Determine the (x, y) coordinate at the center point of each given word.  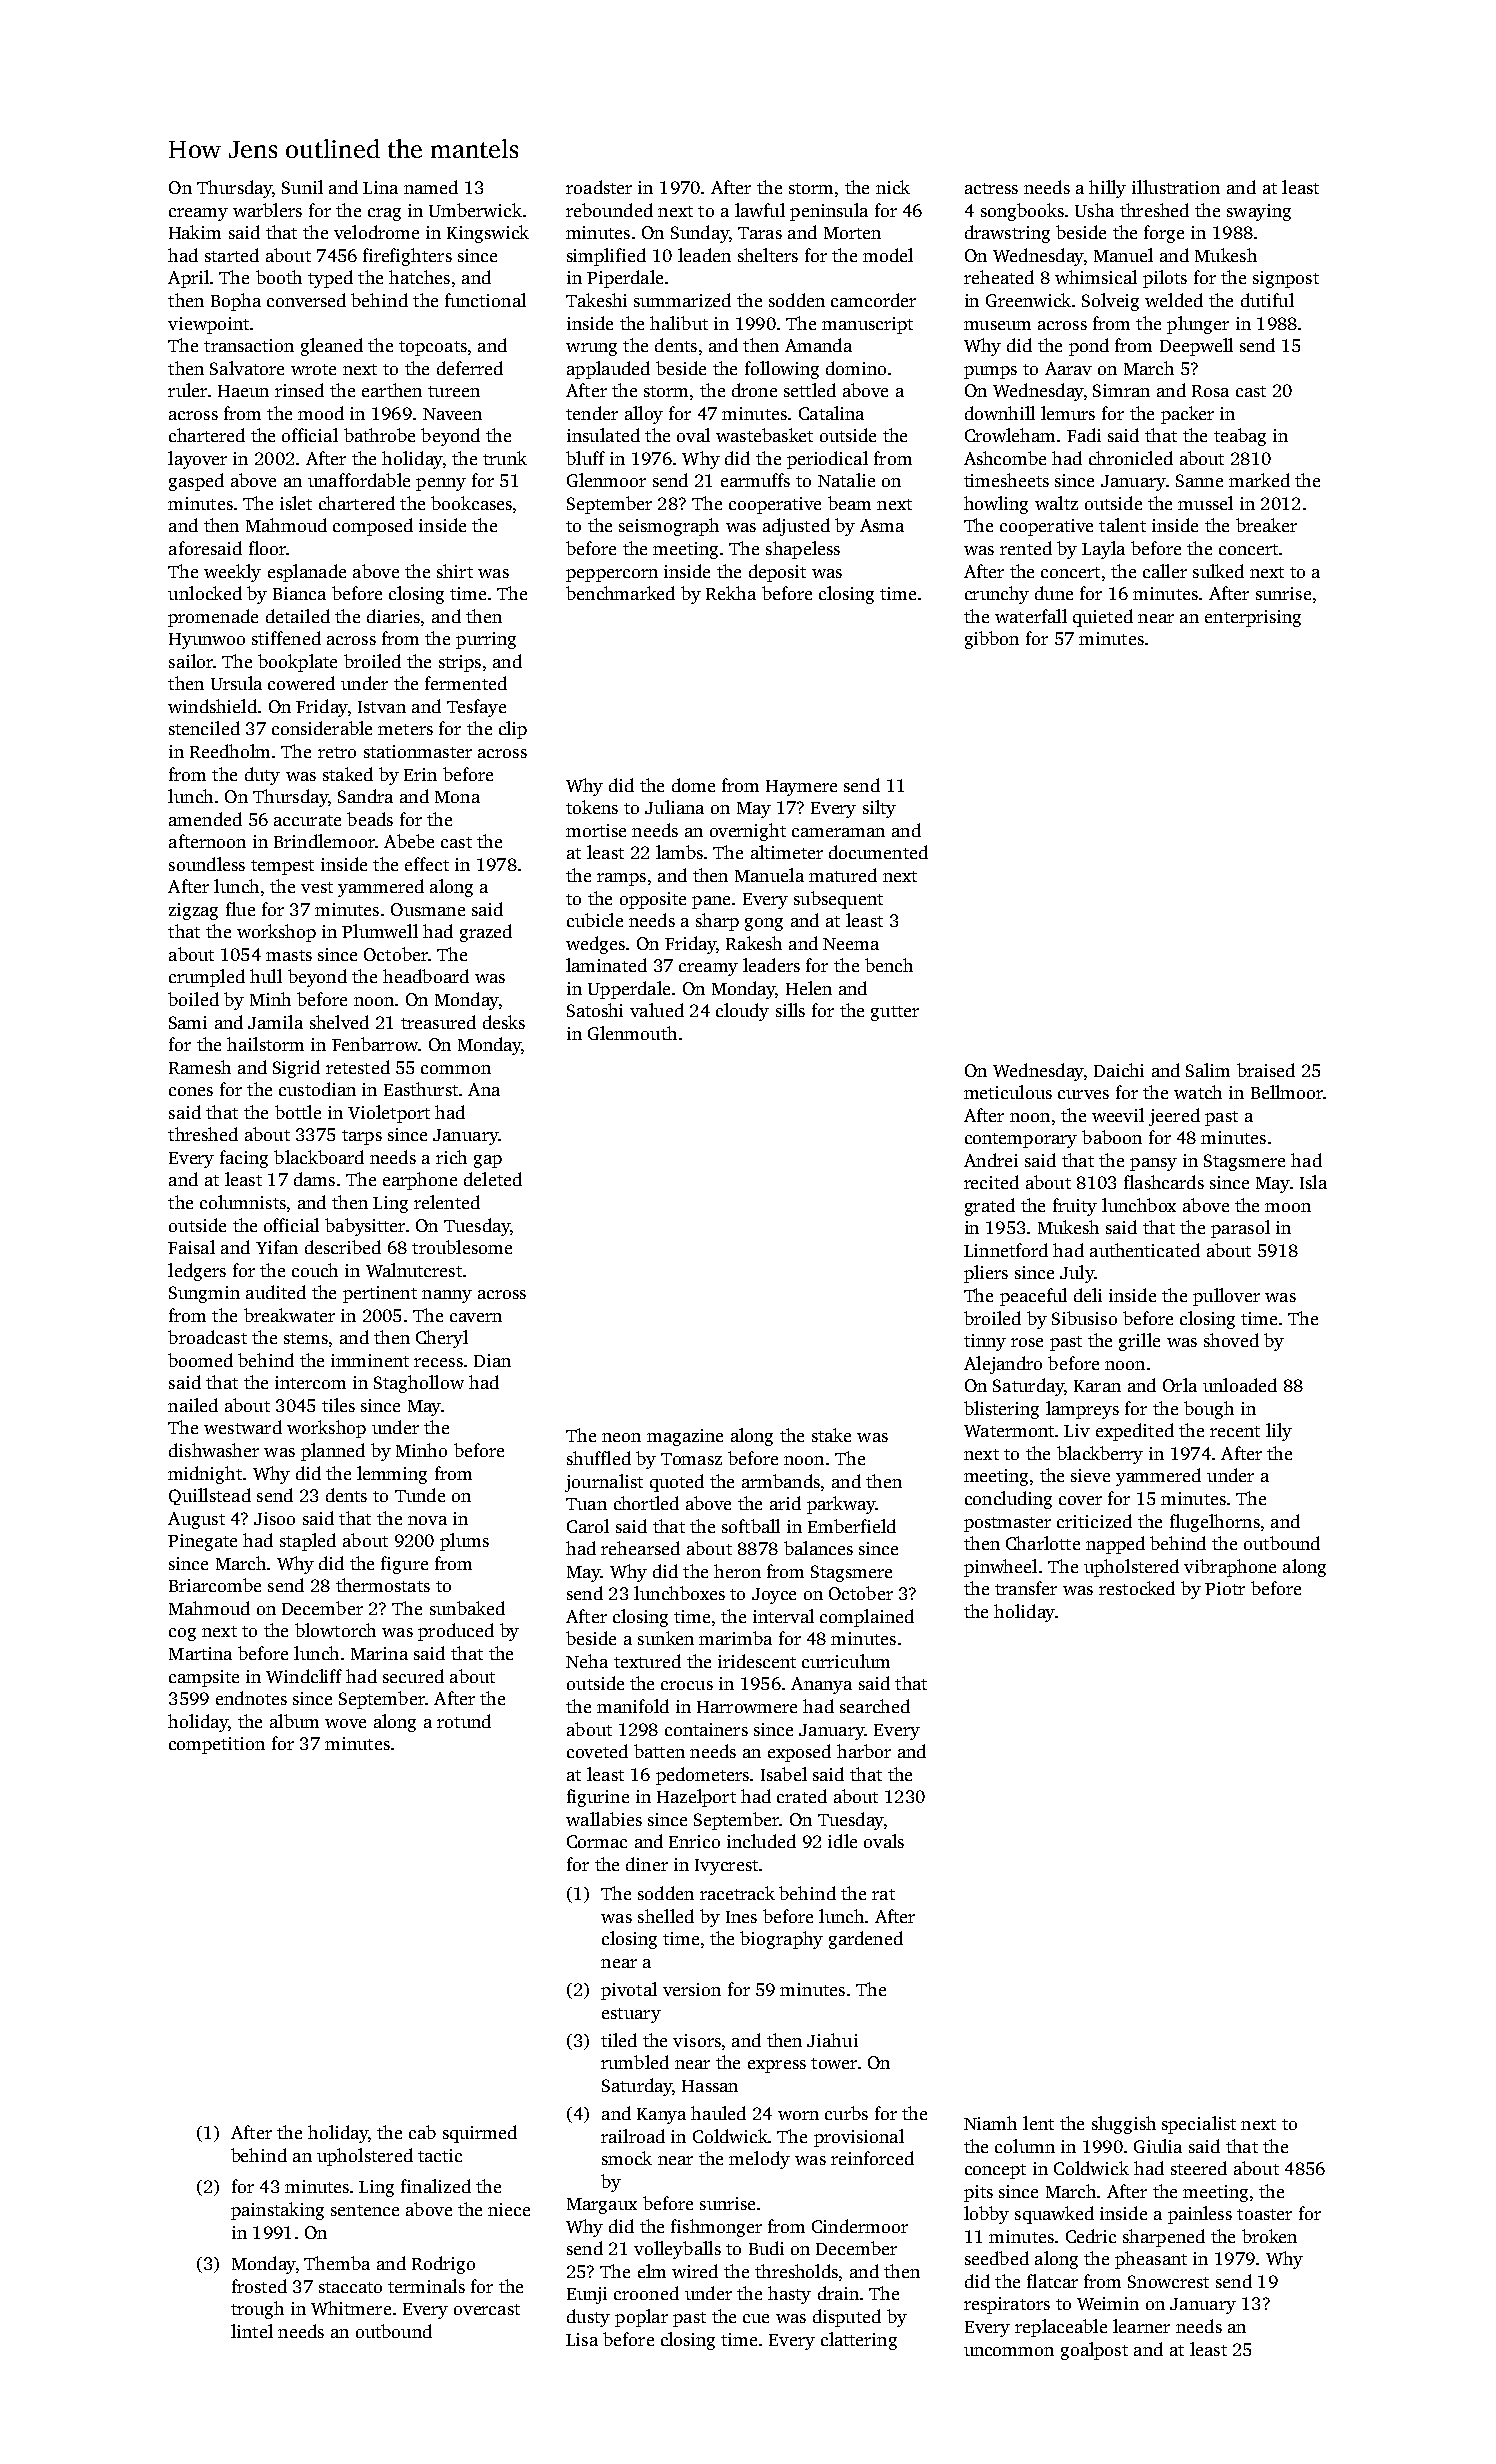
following (782, 370)
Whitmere (351, 2308)
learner (1141, 2326)
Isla (1313, 1182)
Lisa (582, 2339)
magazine (685, 1437)
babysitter (365, 1227)
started (232, 255)
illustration (1176, 187)
